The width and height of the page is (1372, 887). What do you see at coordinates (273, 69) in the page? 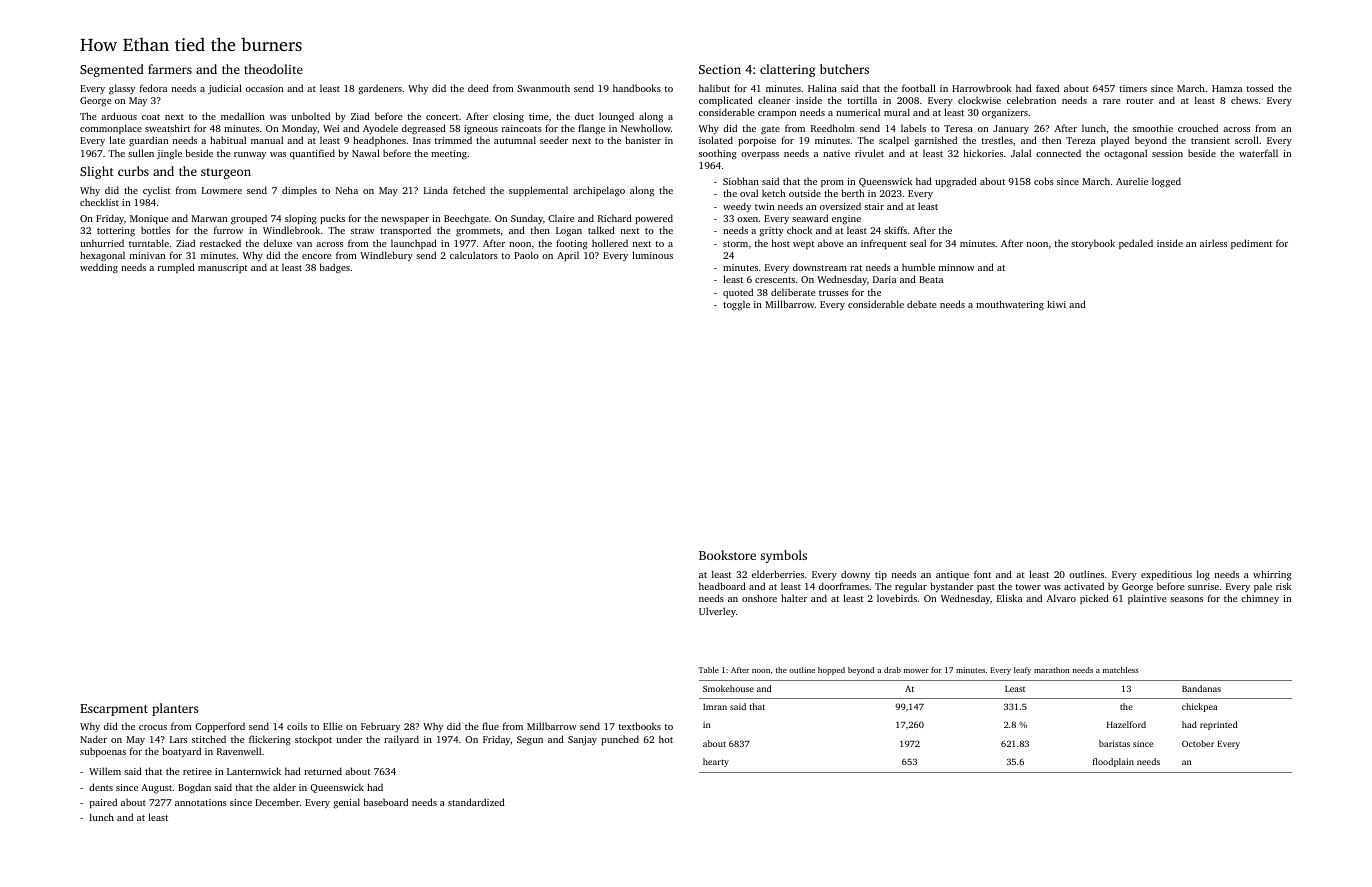
I see `theodolite` at bounding box center [273, 69].
